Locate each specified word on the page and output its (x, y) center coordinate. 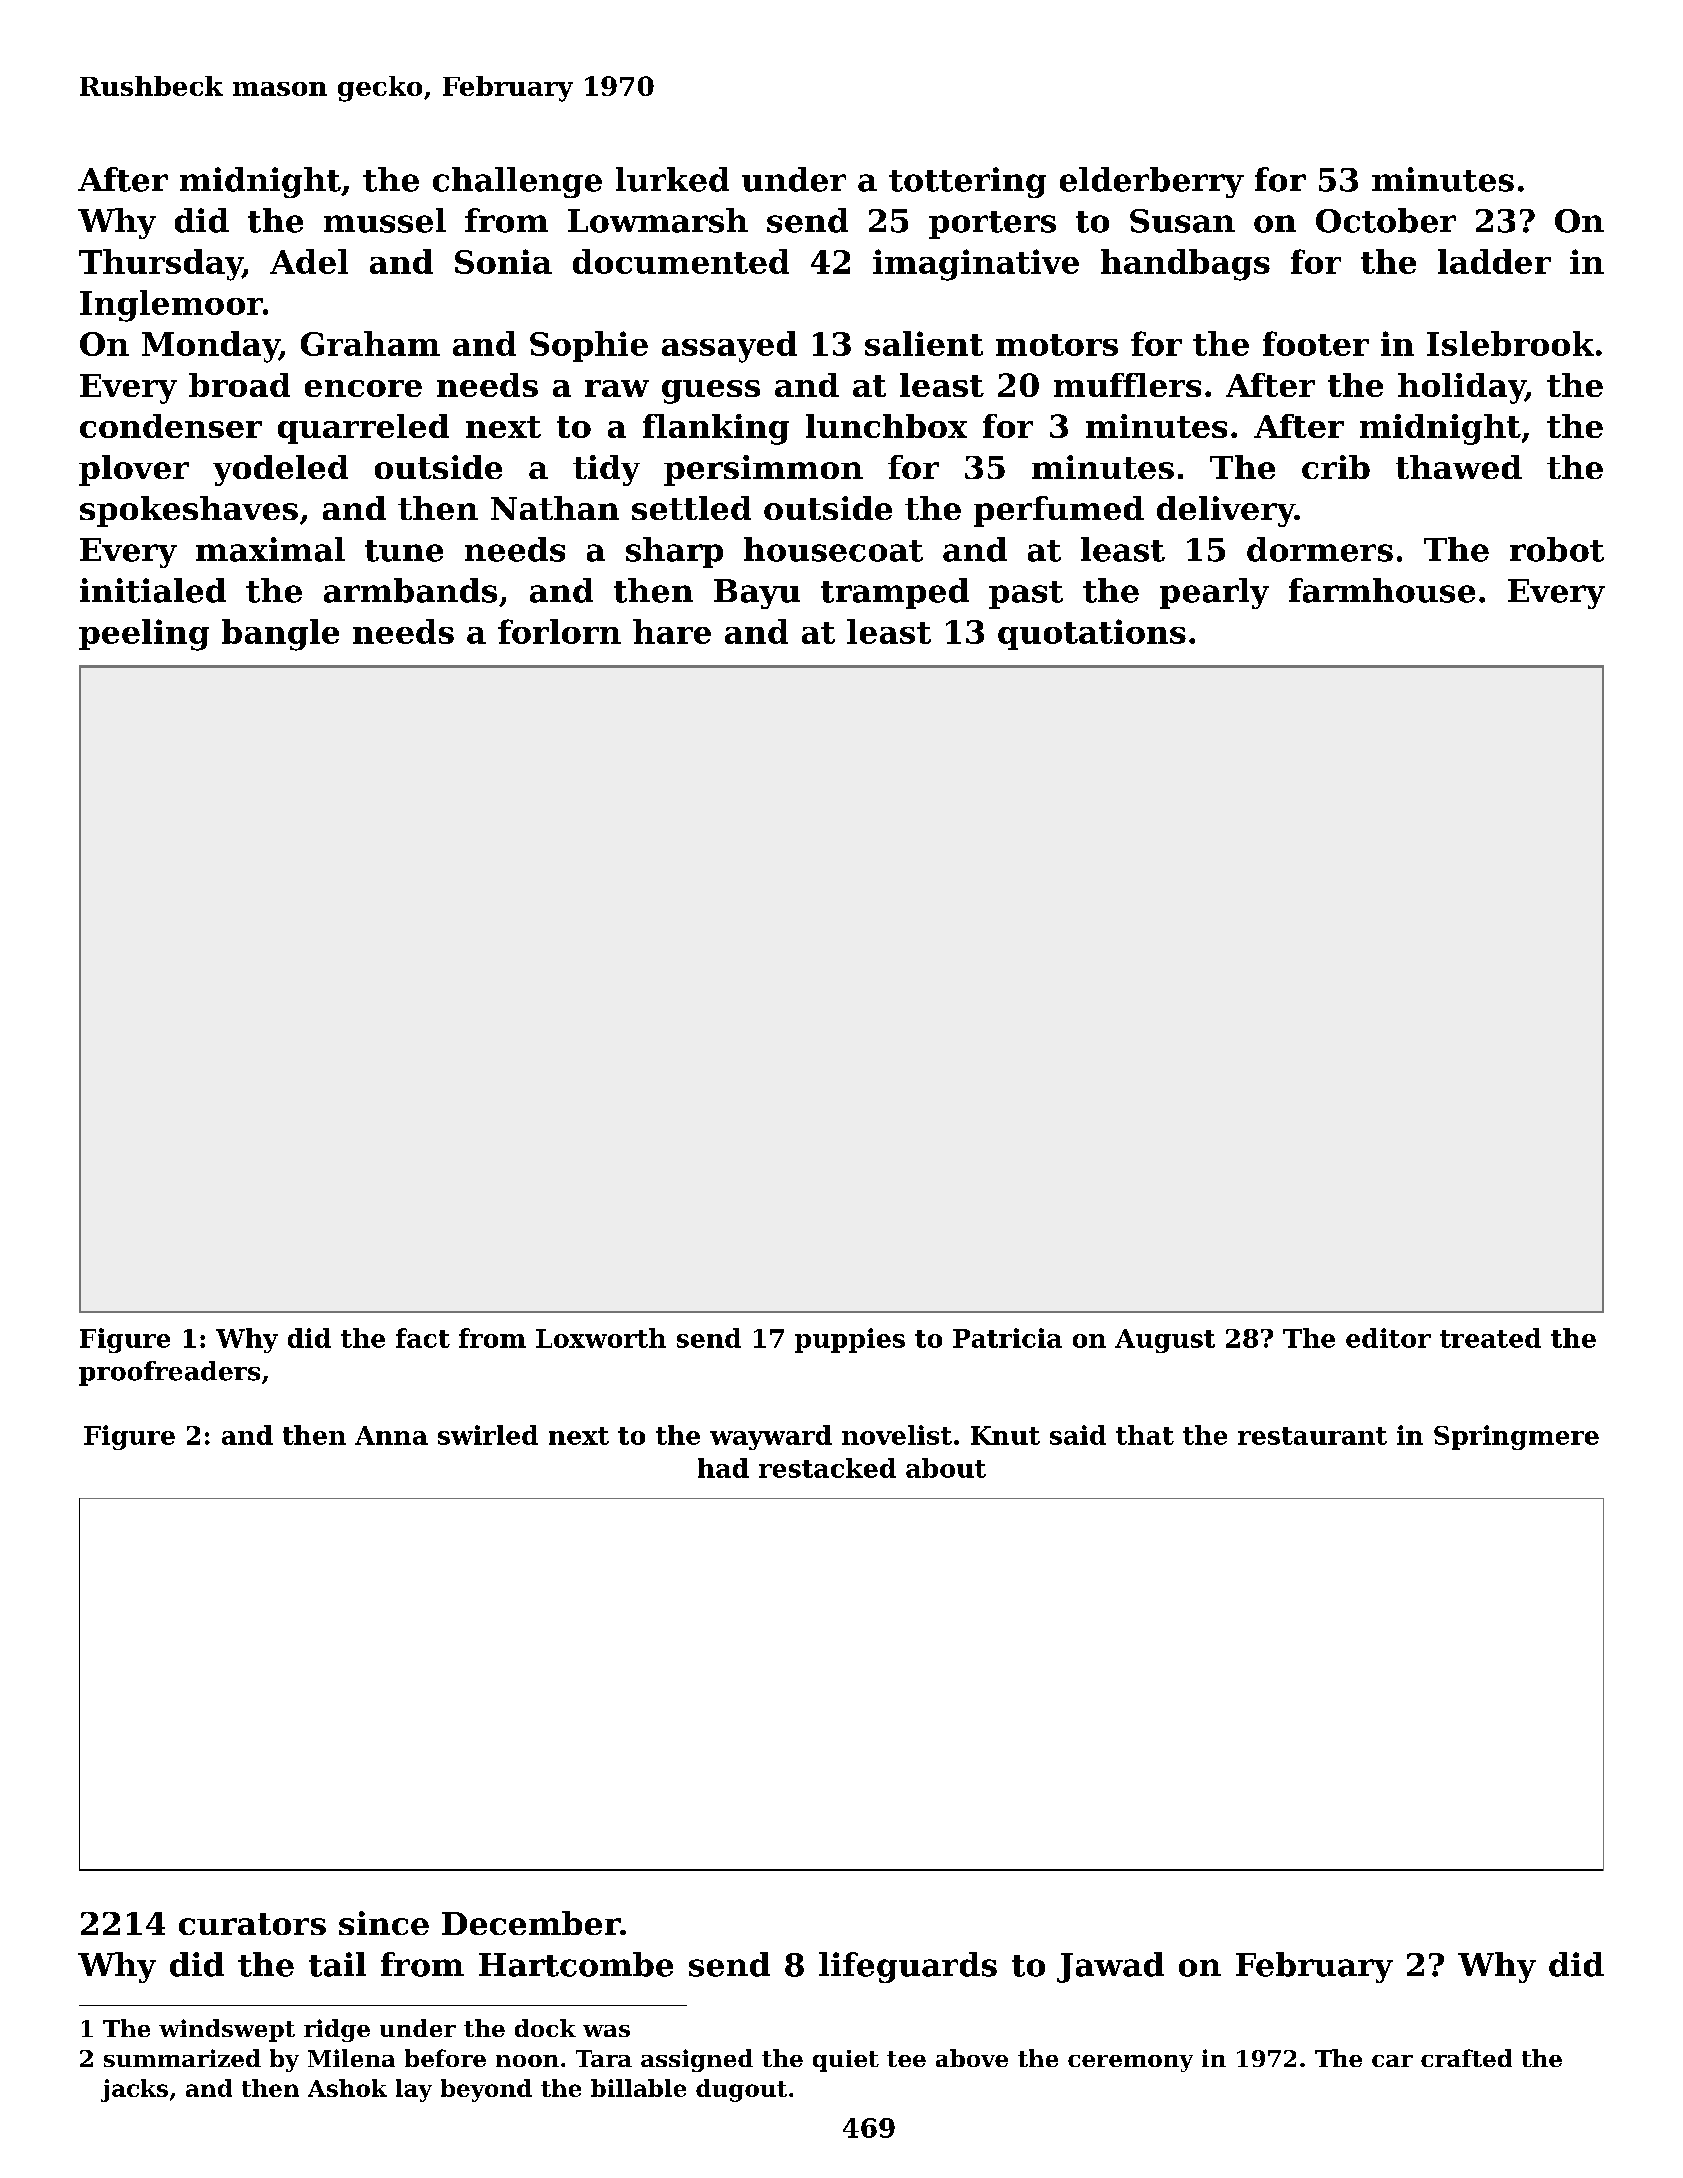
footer (1316, 343)
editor (1388, 1338)
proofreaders (169, 1373)
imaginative (976, 265)
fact (423, 1338)
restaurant (1312, 1436)
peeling (144, 635)
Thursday (161, 265)
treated (1490, 1338)
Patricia (1007, 1338)
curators (252, 1924)
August (1165, 1341)
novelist (897, 1435)
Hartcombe (576, 1964)
